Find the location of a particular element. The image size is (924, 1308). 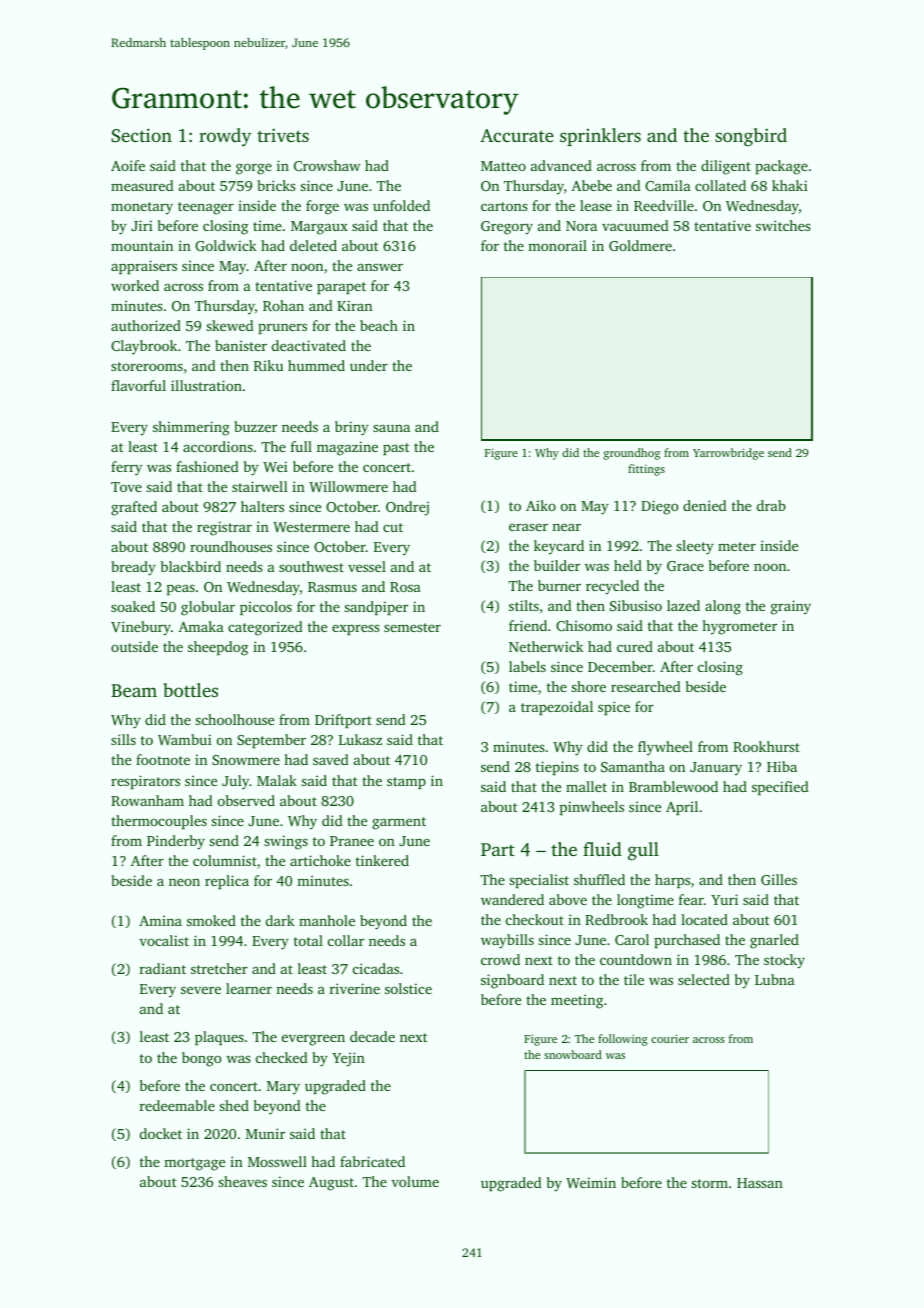

cured is located at coordinates (635, 646).
